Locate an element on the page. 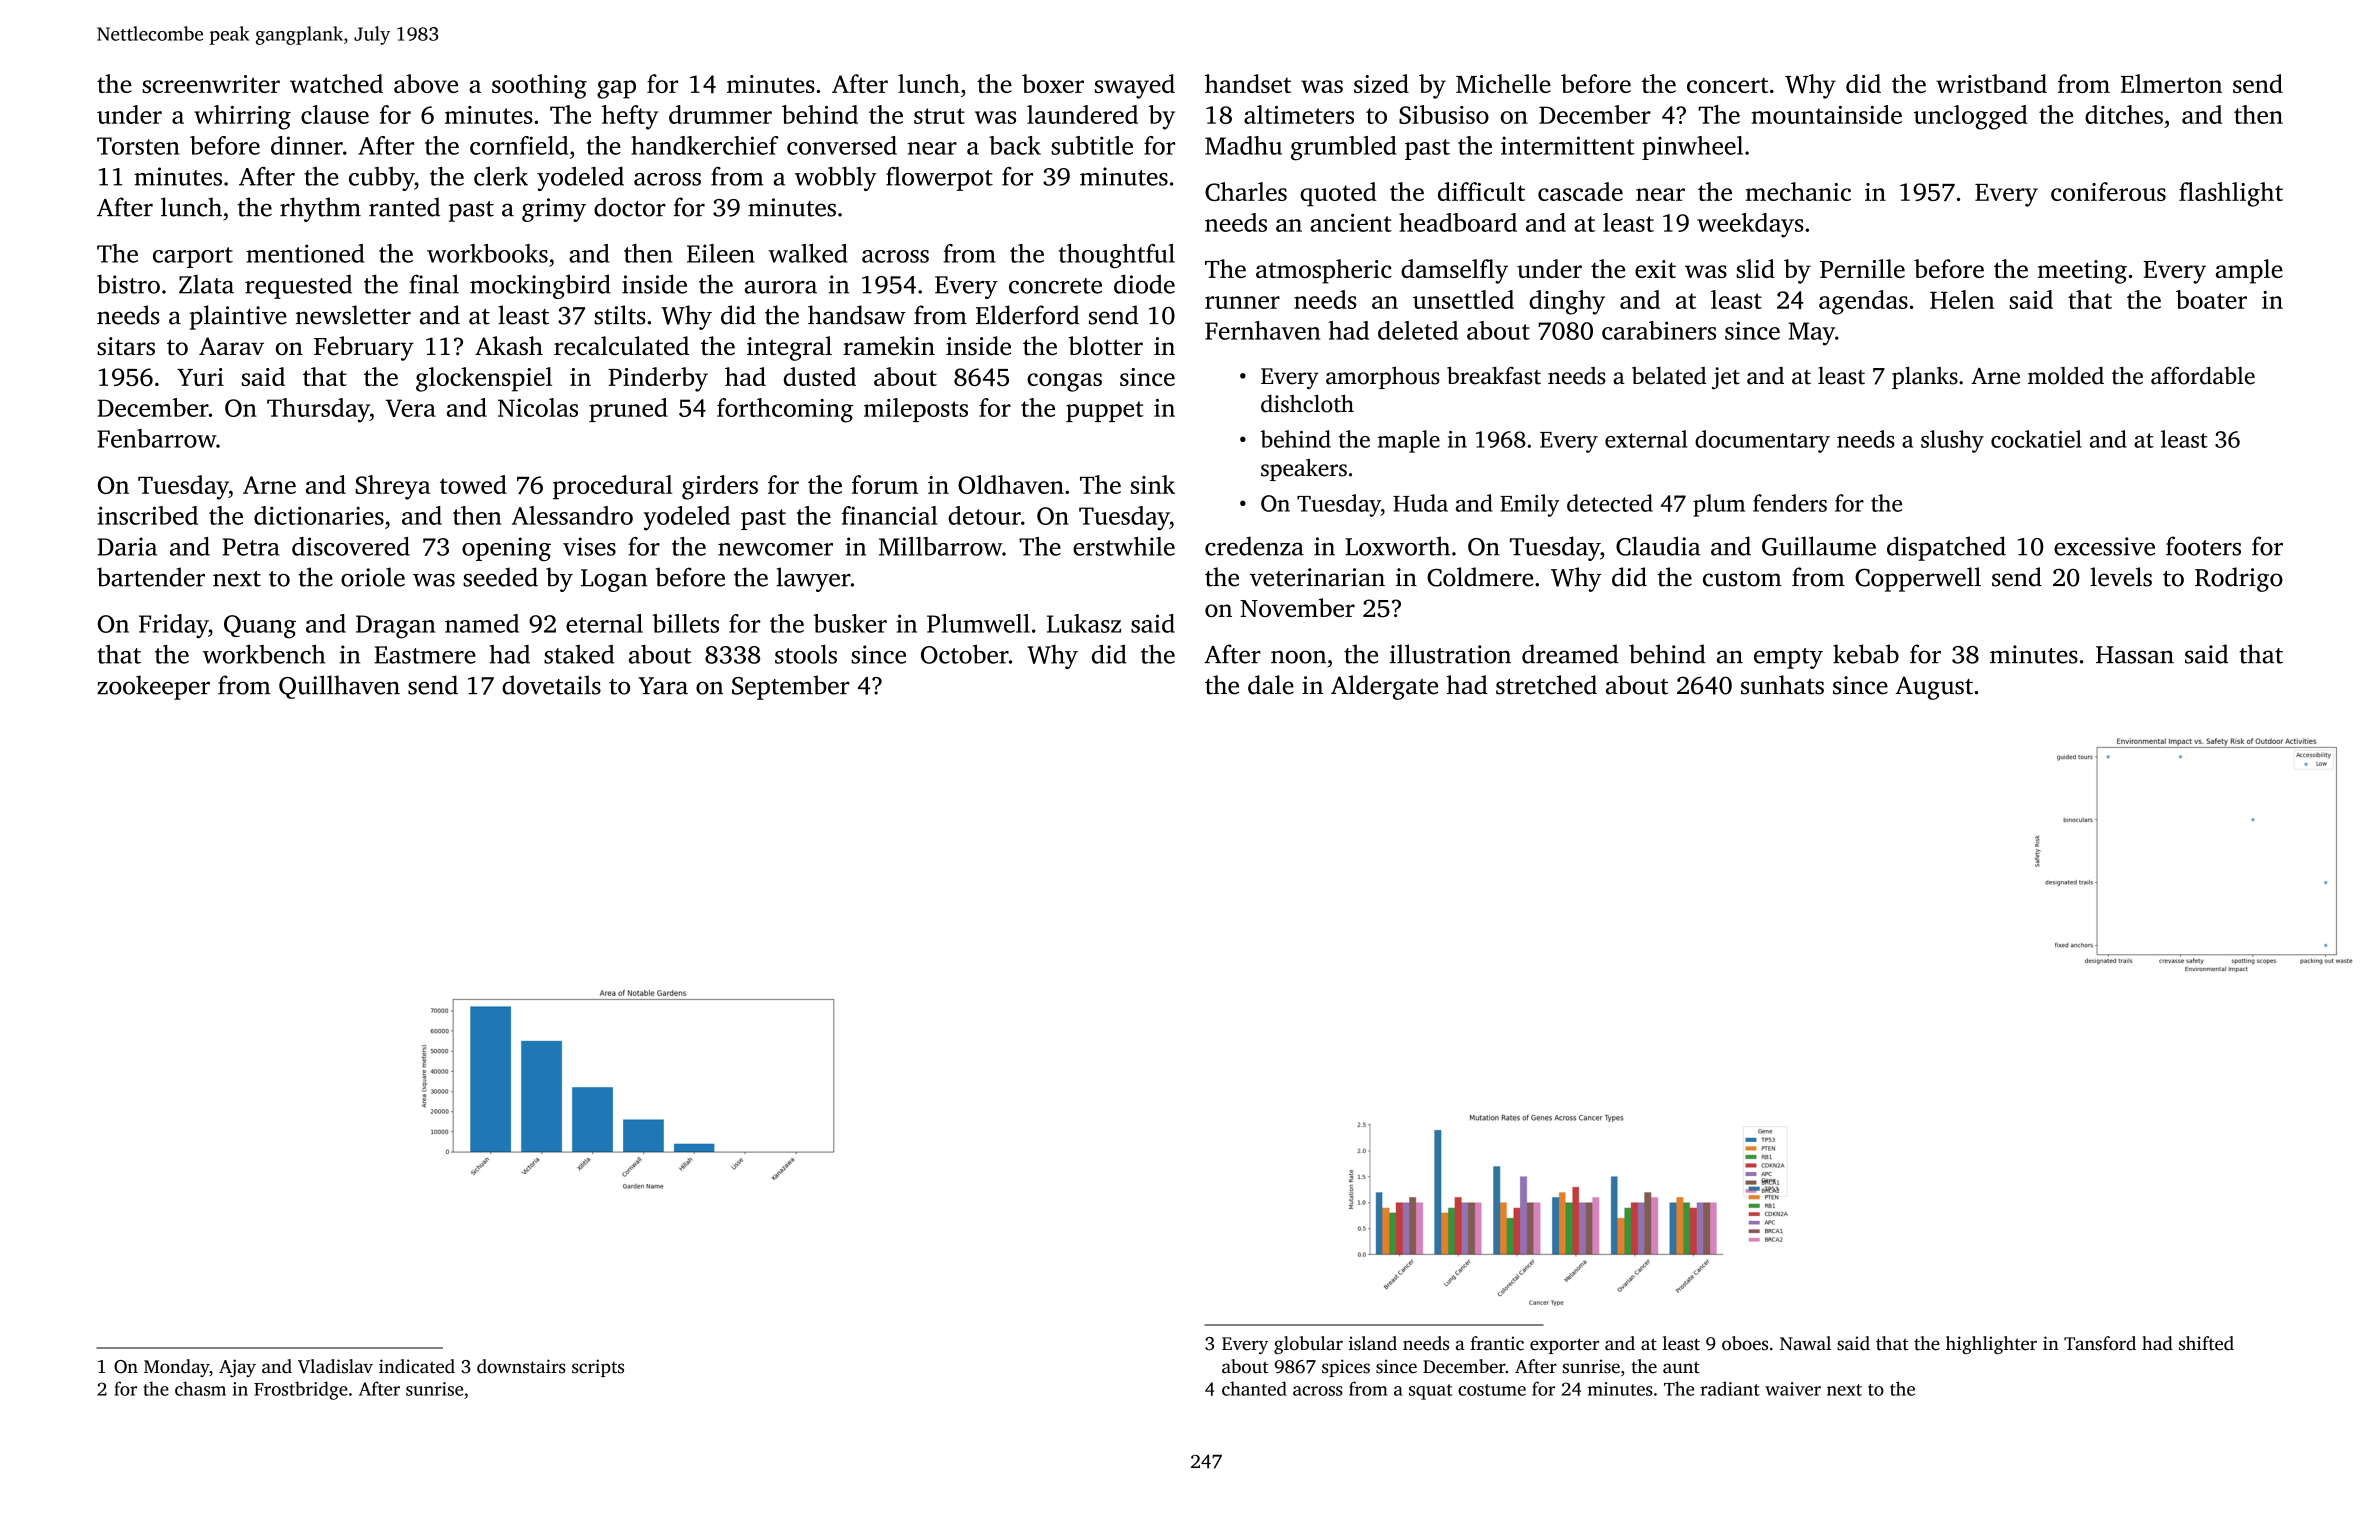 The image size is (2380, 1540). Quillhaven is located at coordinates (339, 687).
